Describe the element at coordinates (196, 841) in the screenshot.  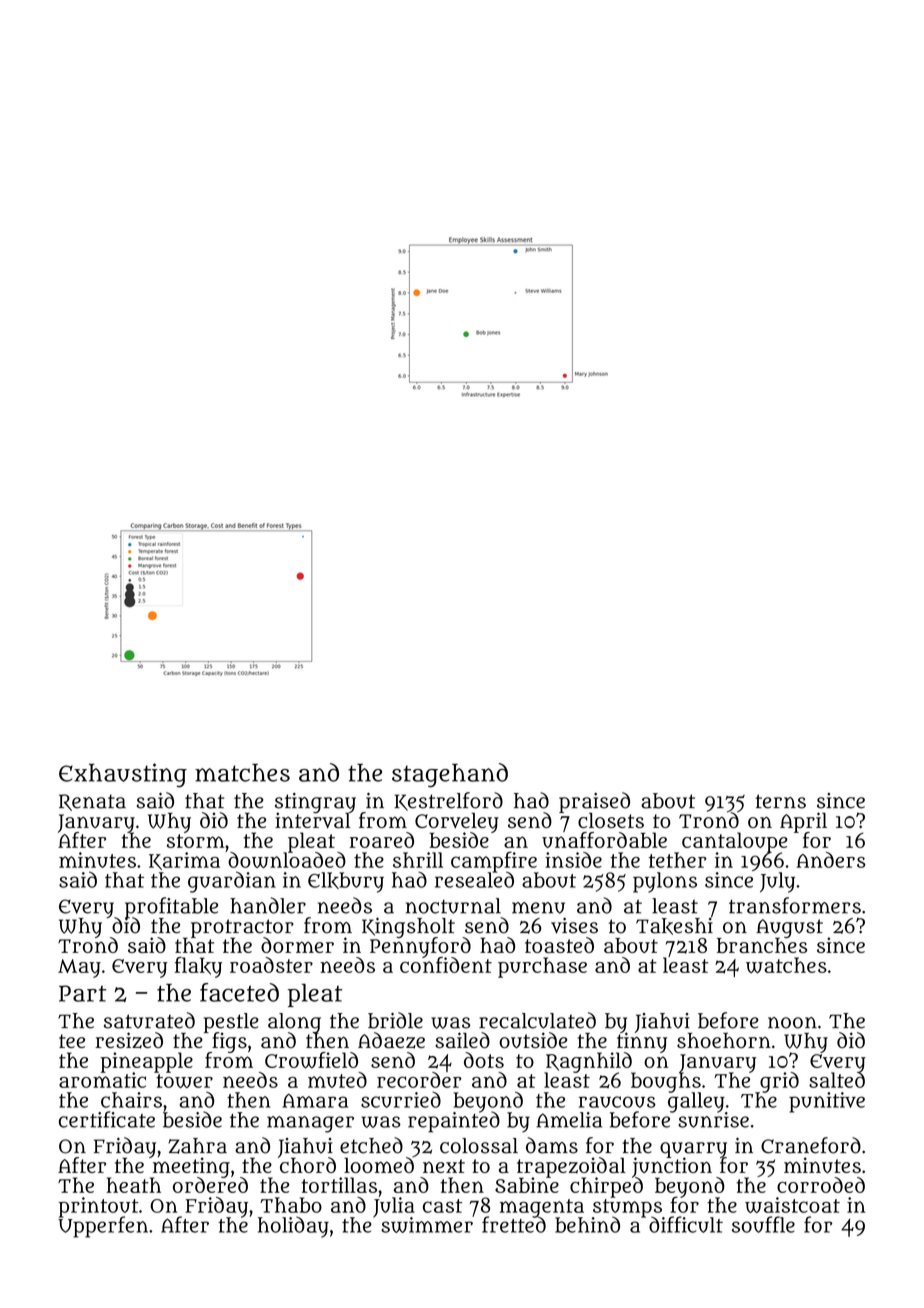
I see `storm` at that location.
